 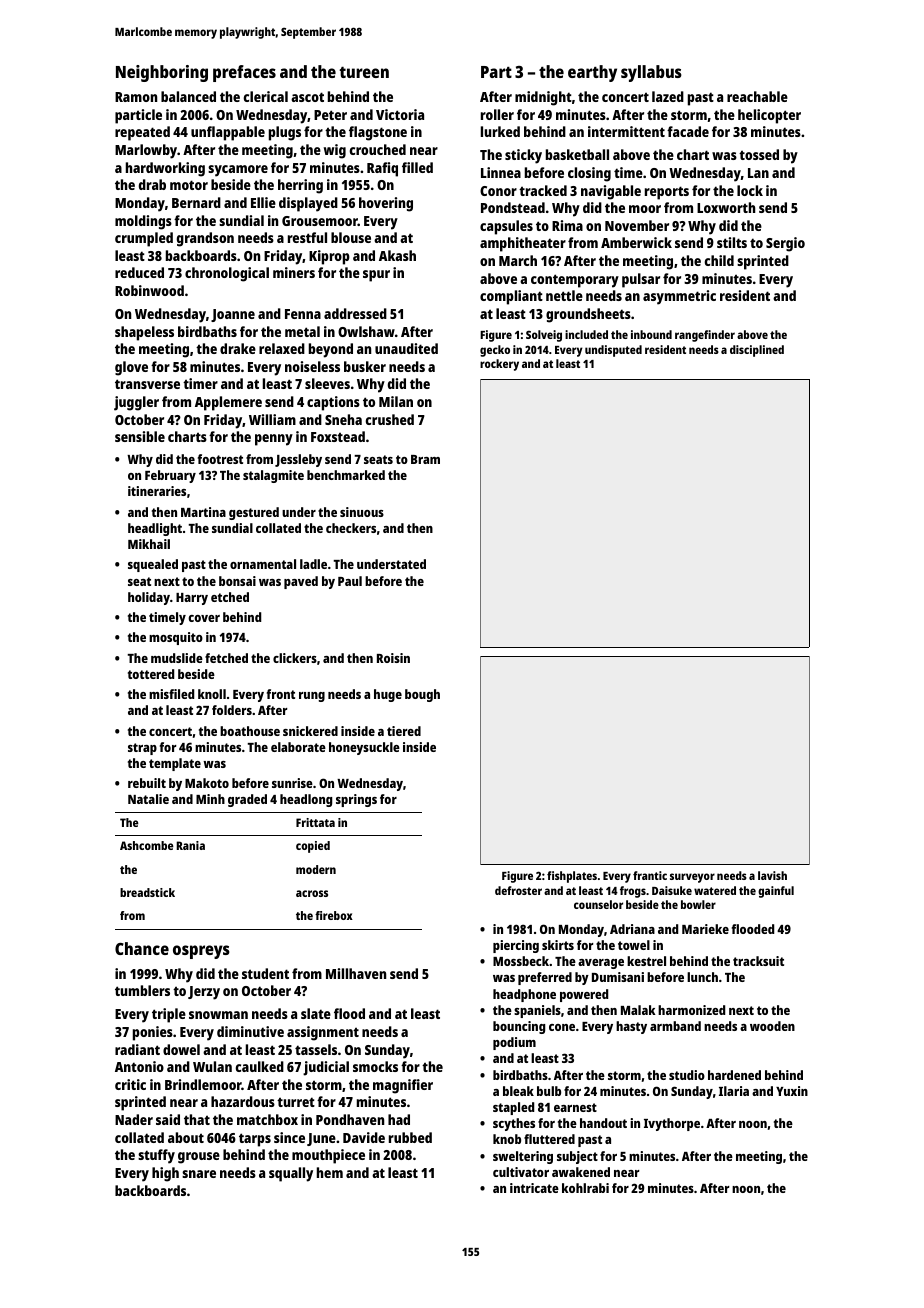 I want to click on holiday, so click(x=149, y=598).
